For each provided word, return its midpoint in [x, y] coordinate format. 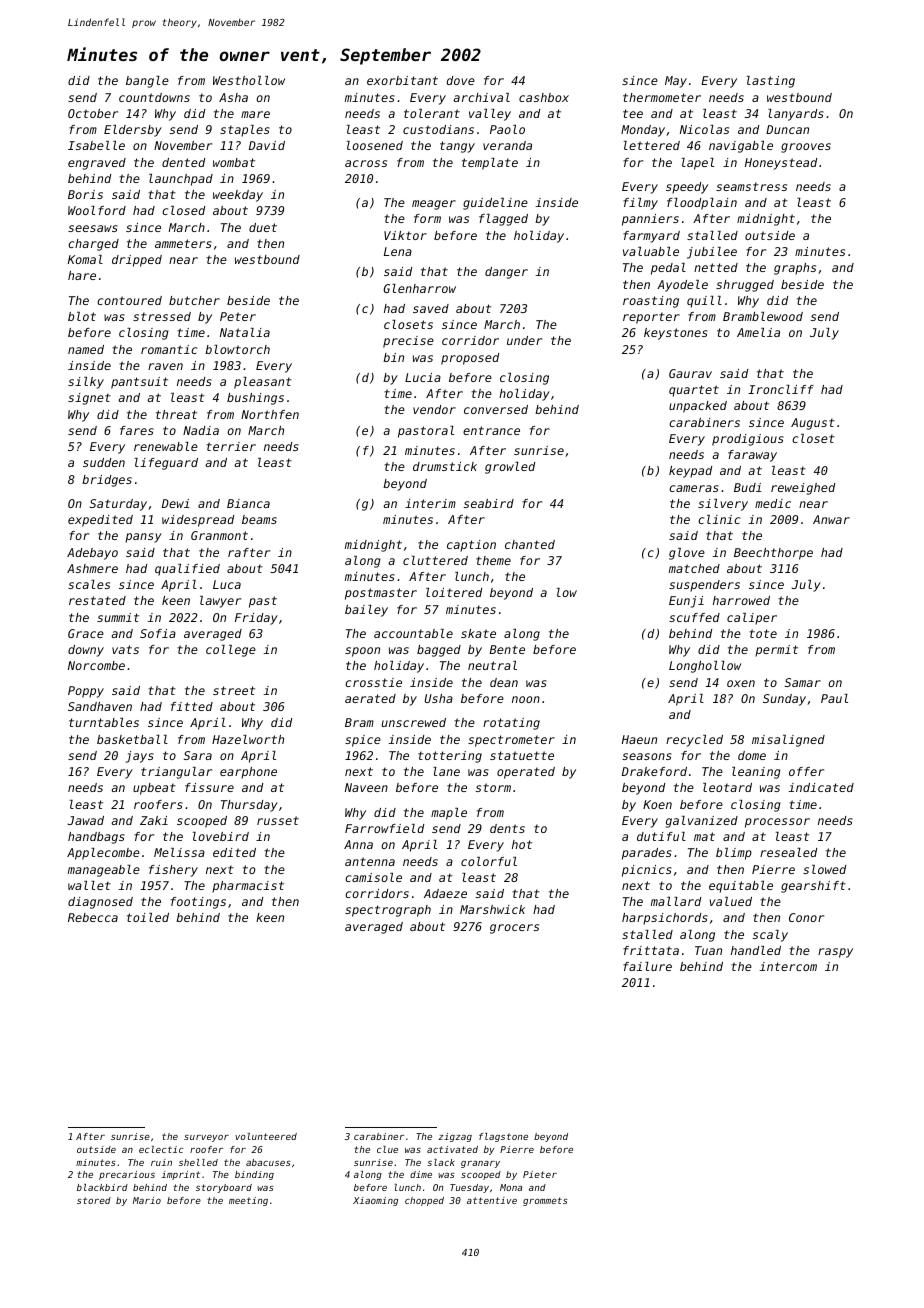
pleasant [263, 383]
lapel [698, 164]
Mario [147, 1200]
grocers [514, 929]
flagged [503, 220]
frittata [651, 950]
